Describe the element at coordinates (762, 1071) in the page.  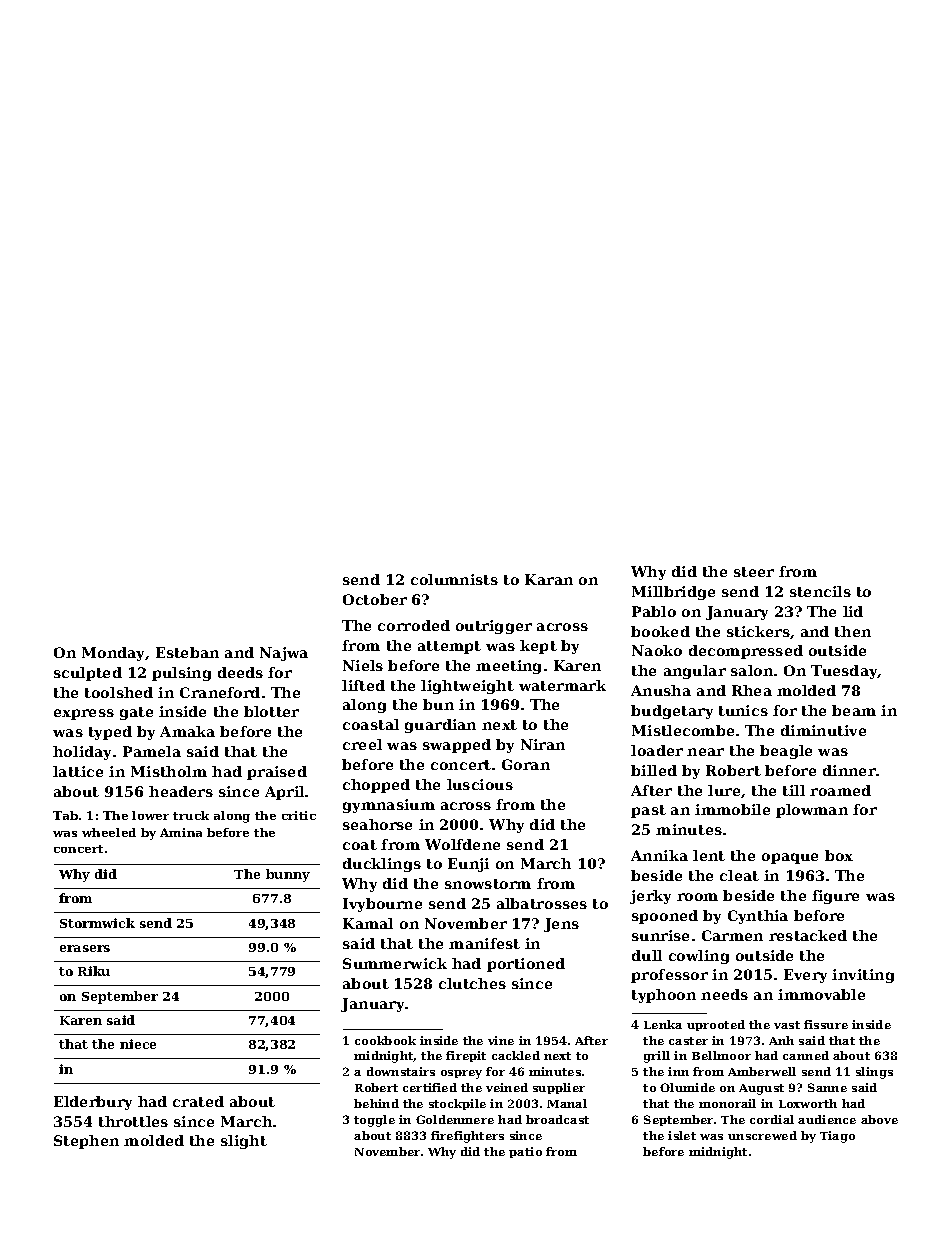
I see `Amberwell` at that location.
